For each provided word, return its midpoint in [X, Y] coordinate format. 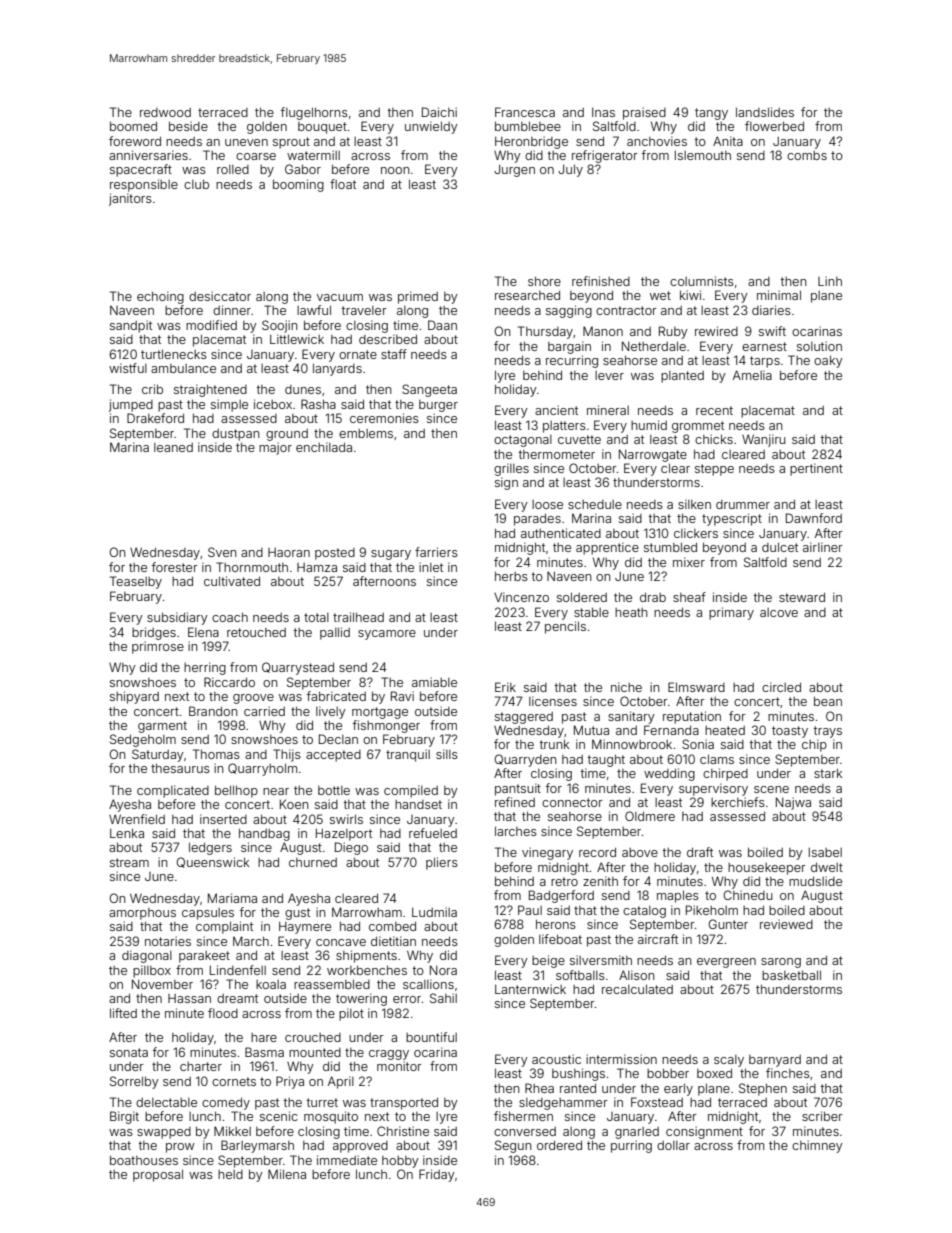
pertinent [816, 469]
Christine [403, 1131]
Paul [530, 910]
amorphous [142, 914]
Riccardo [229, 682]
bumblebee [528, 126]
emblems [366, 433]
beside [188, 126]
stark [828, 773]
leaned [173, 447]
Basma [264, 1052]
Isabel [825, 852]
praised [644, 113]
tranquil [408, 755]
